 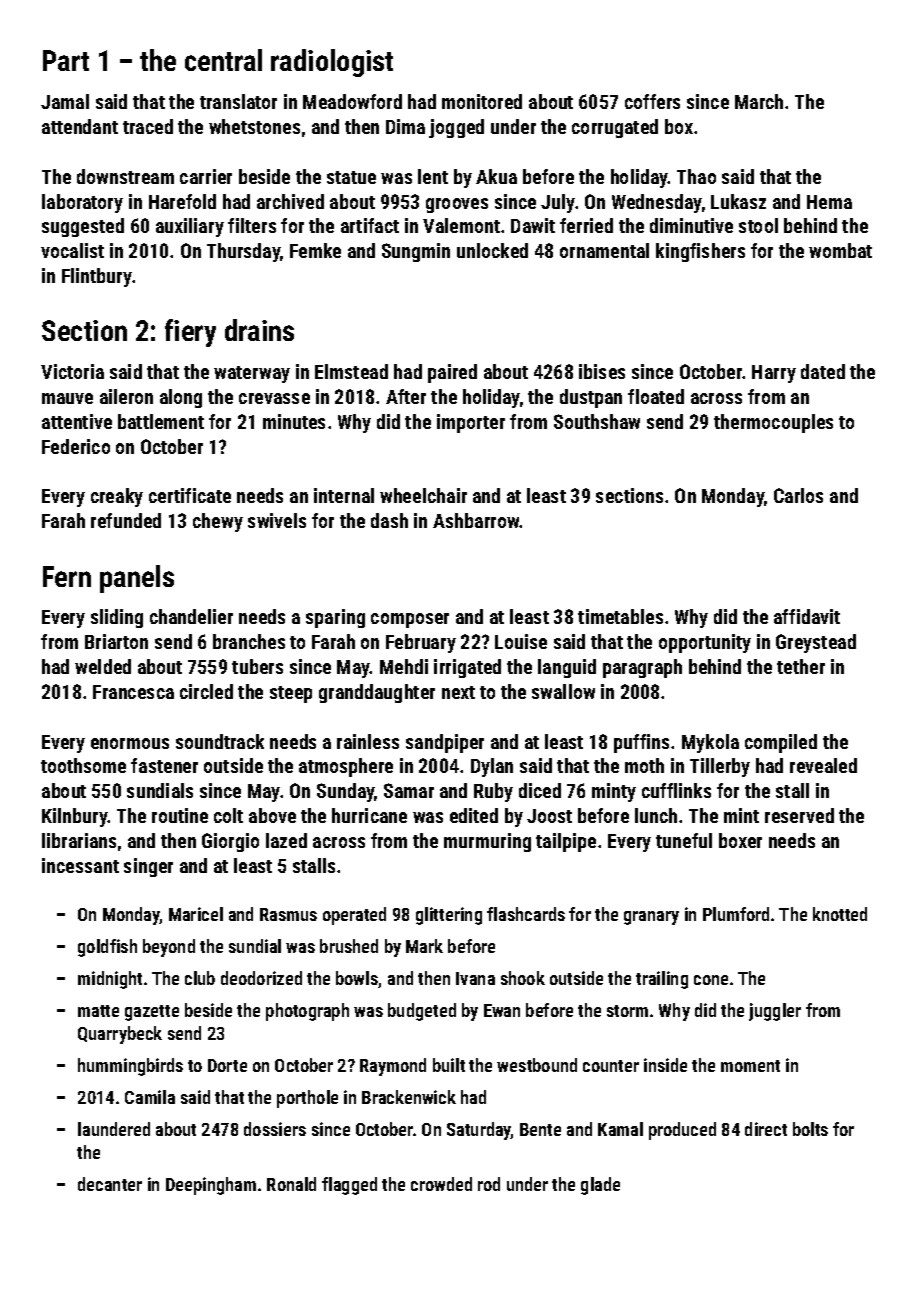 What do you see at coordinates (799, 815) in the screenshot?
I see `reserved` at bounding box center [799, 815].
